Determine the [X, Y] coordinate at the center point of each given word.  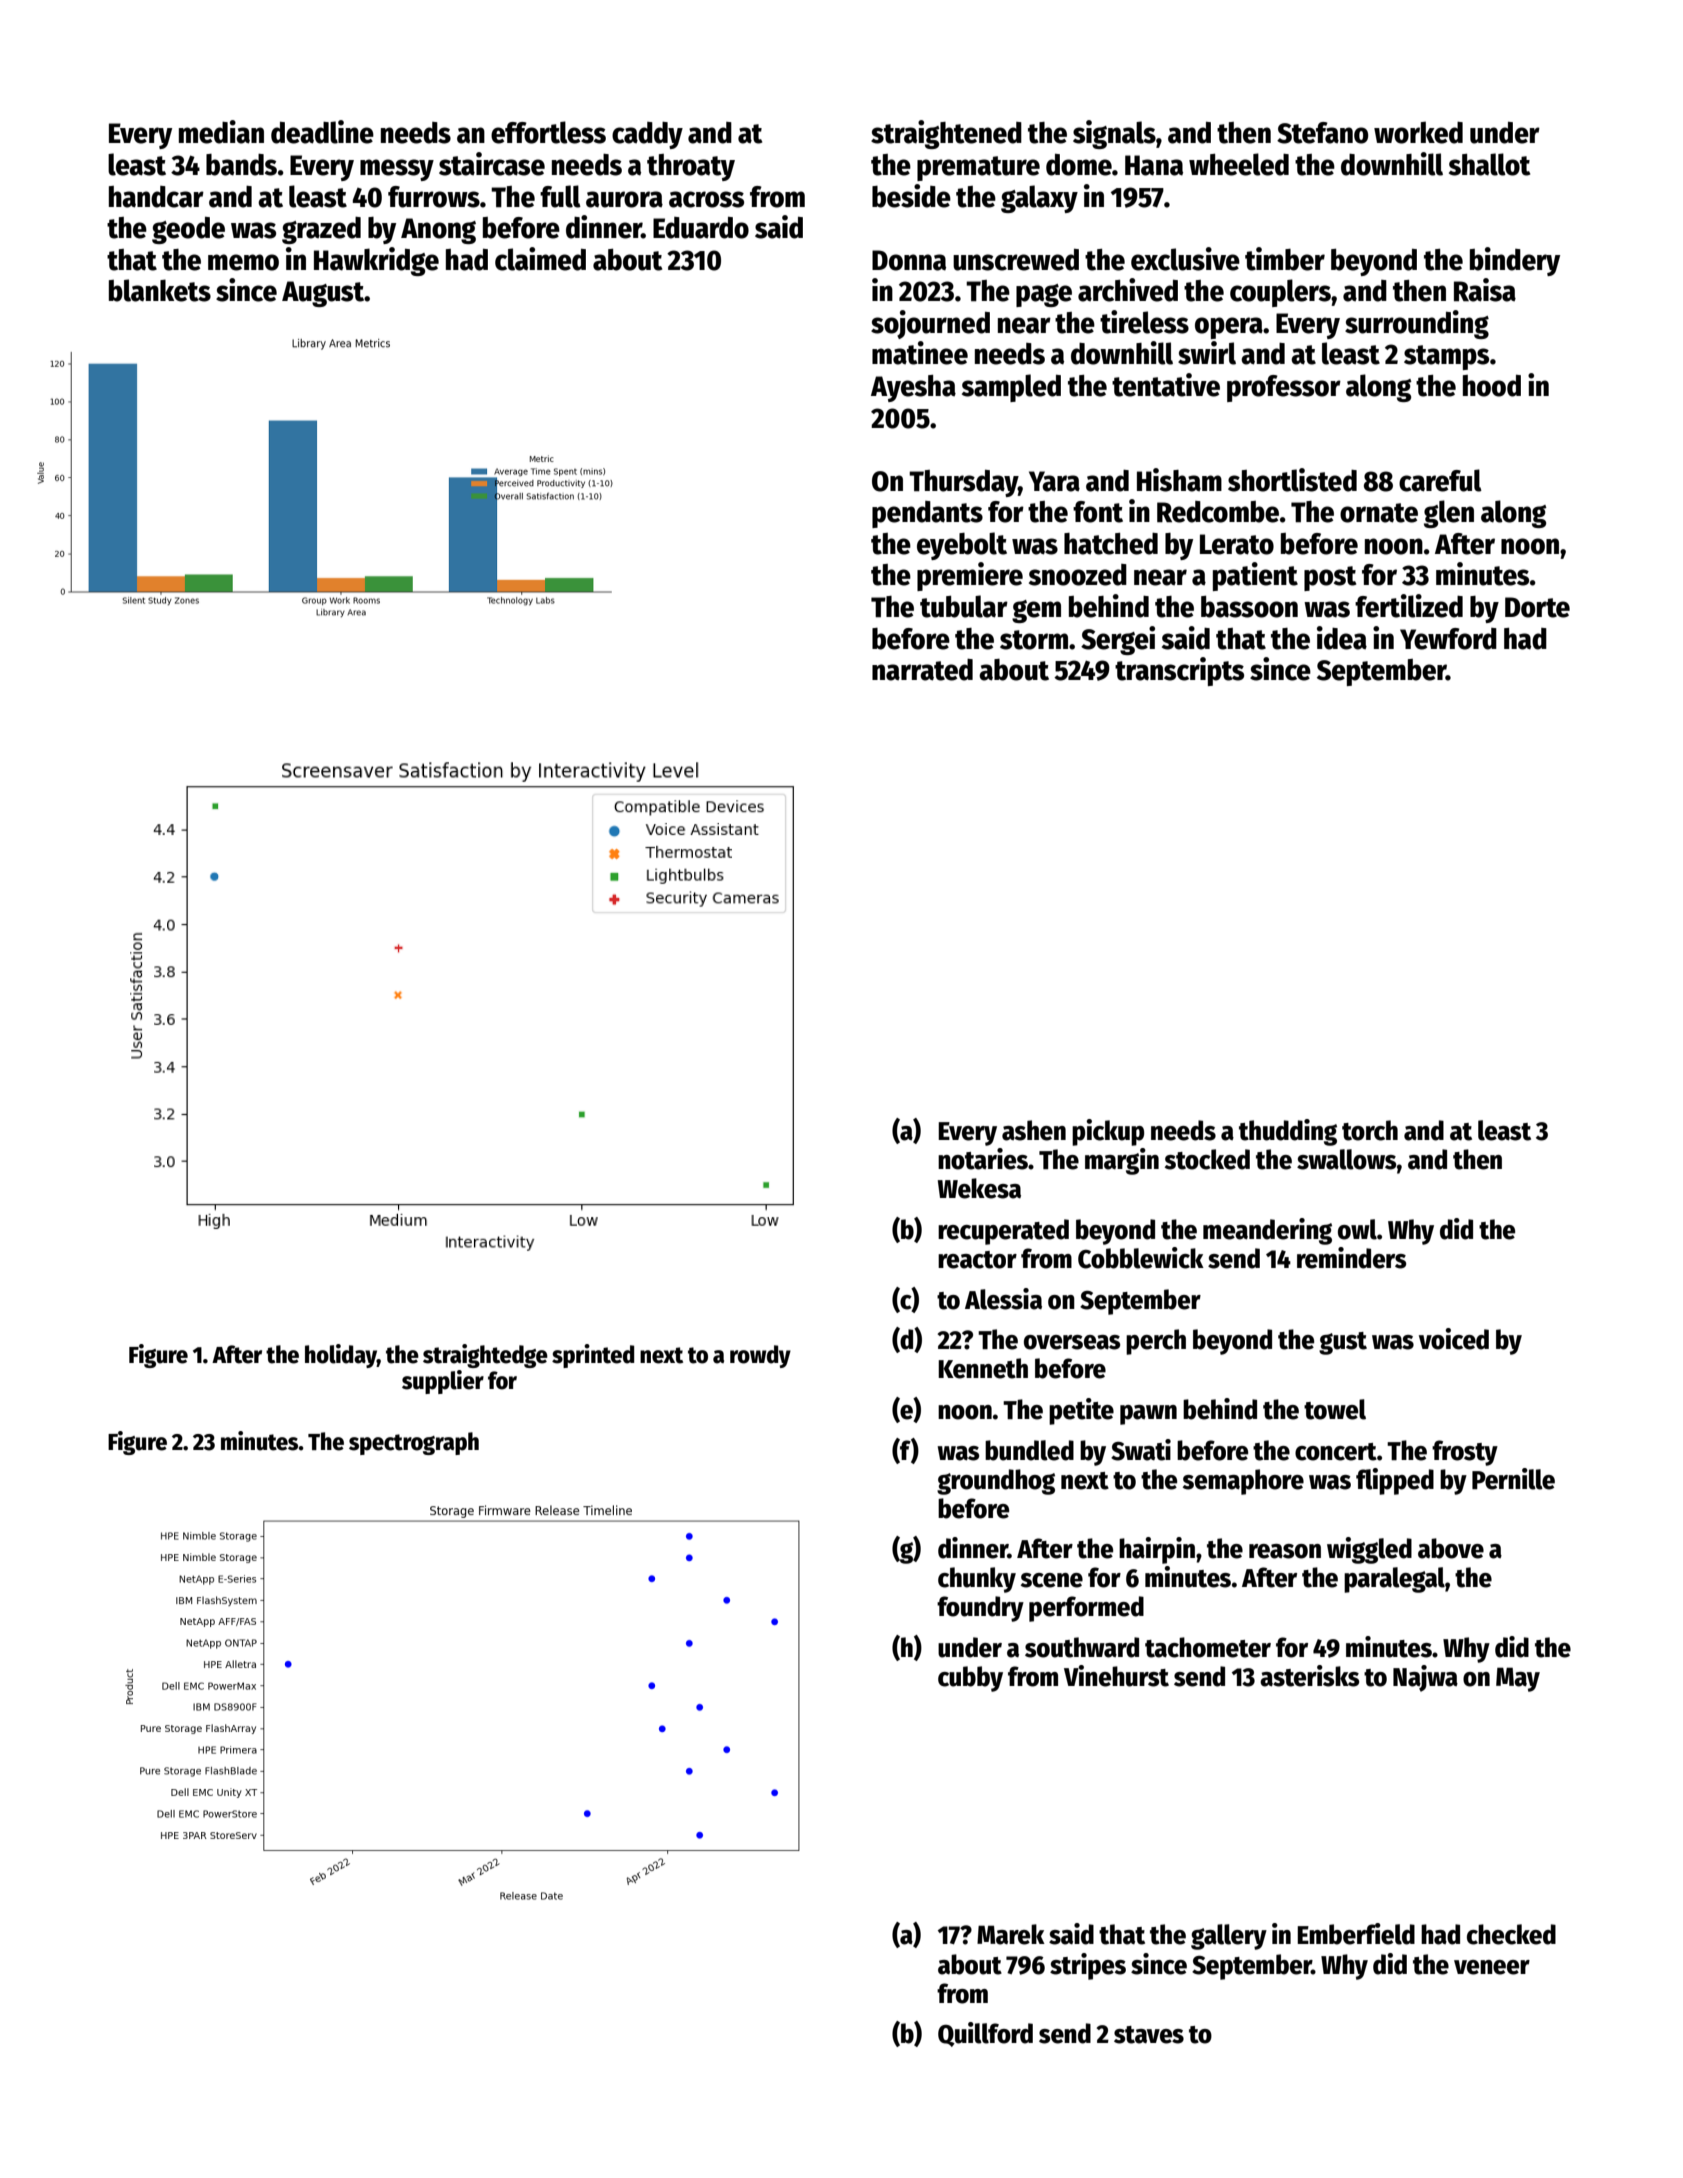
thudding [1288, 1132]
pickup [1108, 1132]
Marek [1011, 1934]
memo [243, 262]
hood [1492, 386]
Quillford [985, 2034]
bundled [1029, 1450]
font [1098, 512]
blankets [160, 290]
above [1451, 1548]
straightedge [485, 1356]
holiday [341, 1356]
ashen [1034, 1130]
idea [1342, 638]
